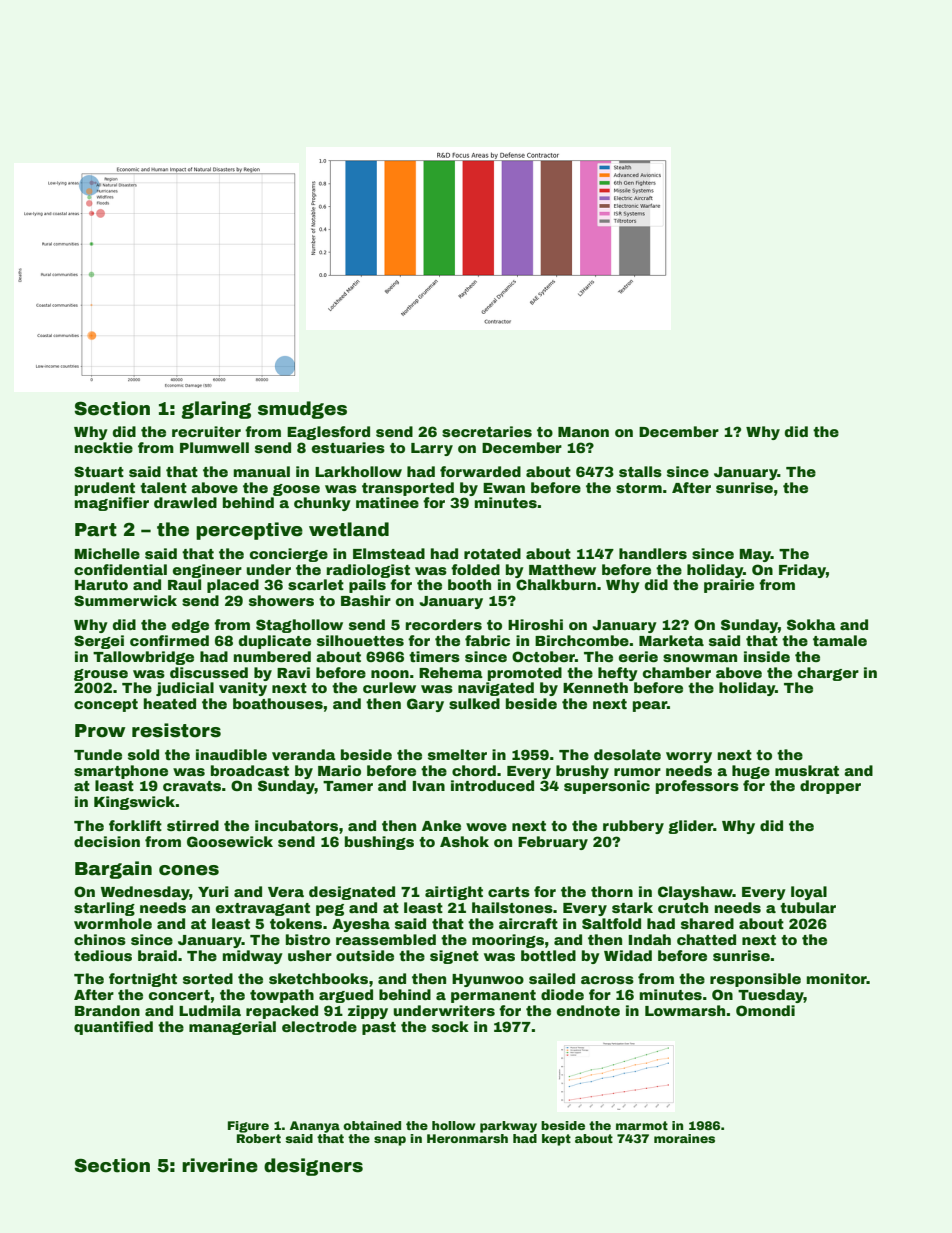  What do you see at coordinates (313, 1167) in the screenshot?
I see `designers` at bounding box center [313, 1167].
